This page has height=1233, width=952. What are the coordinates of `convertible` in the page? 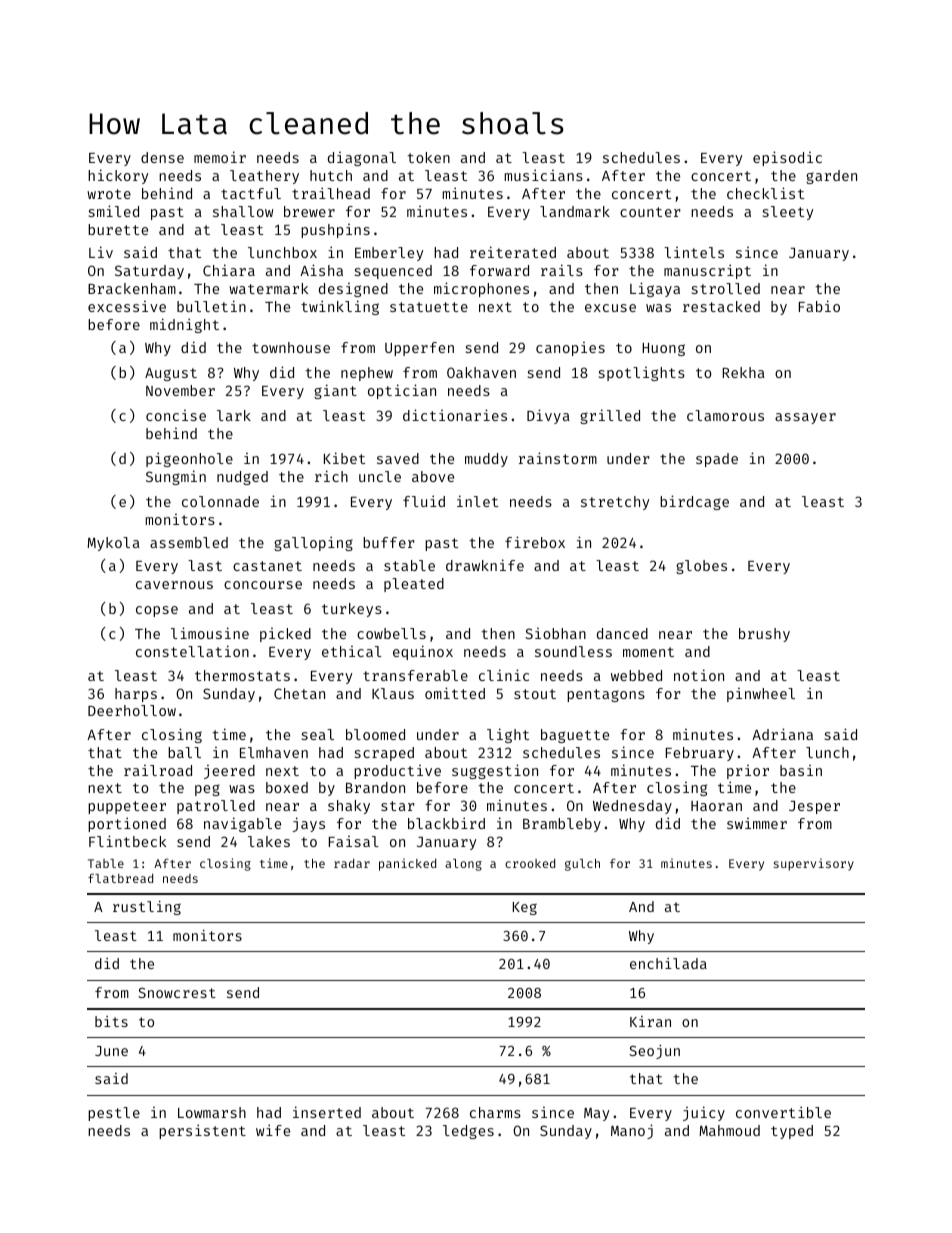 It's located at (783, 1112).
